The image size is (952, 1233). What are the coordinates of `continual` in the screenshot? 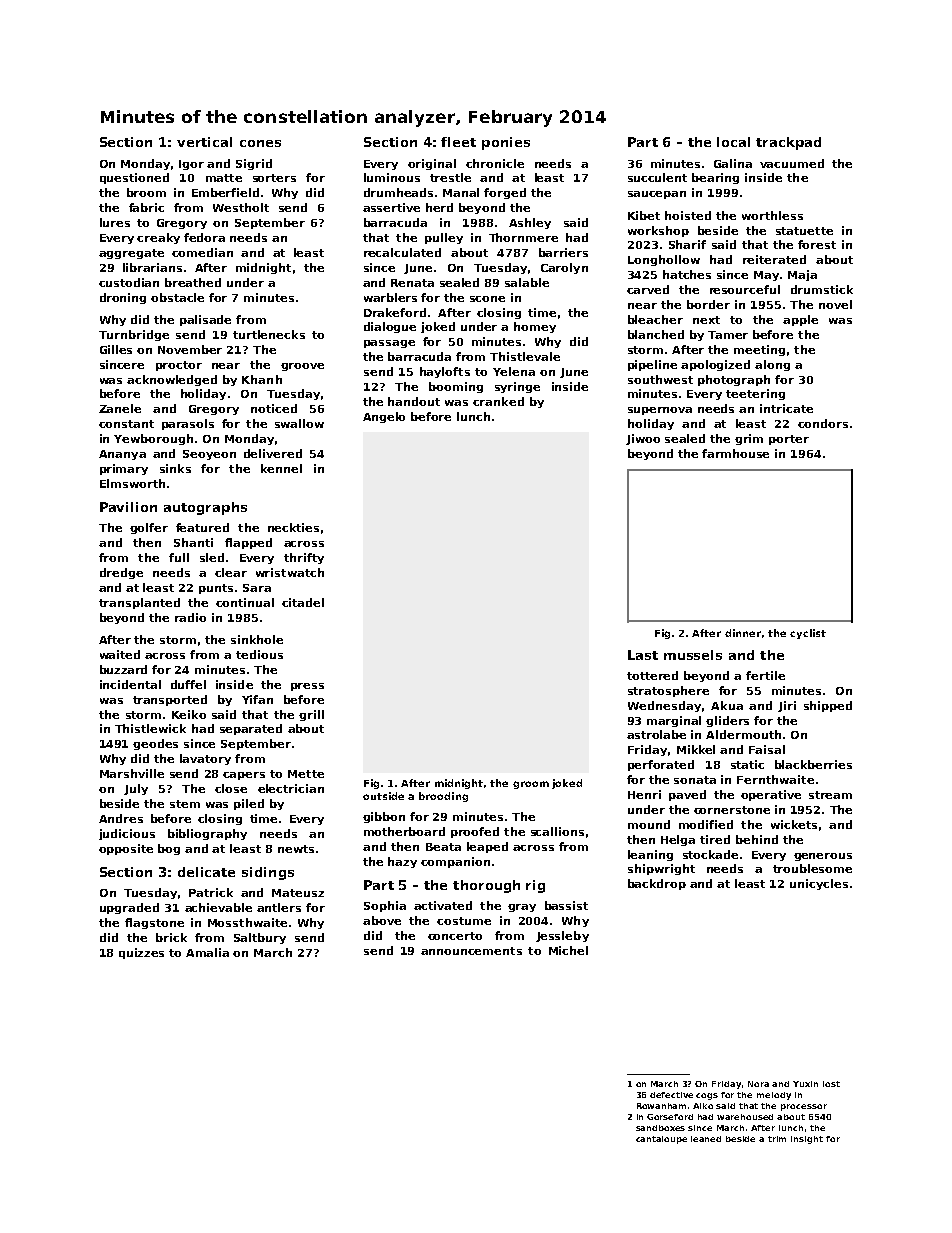 It's located at (245, 602).
